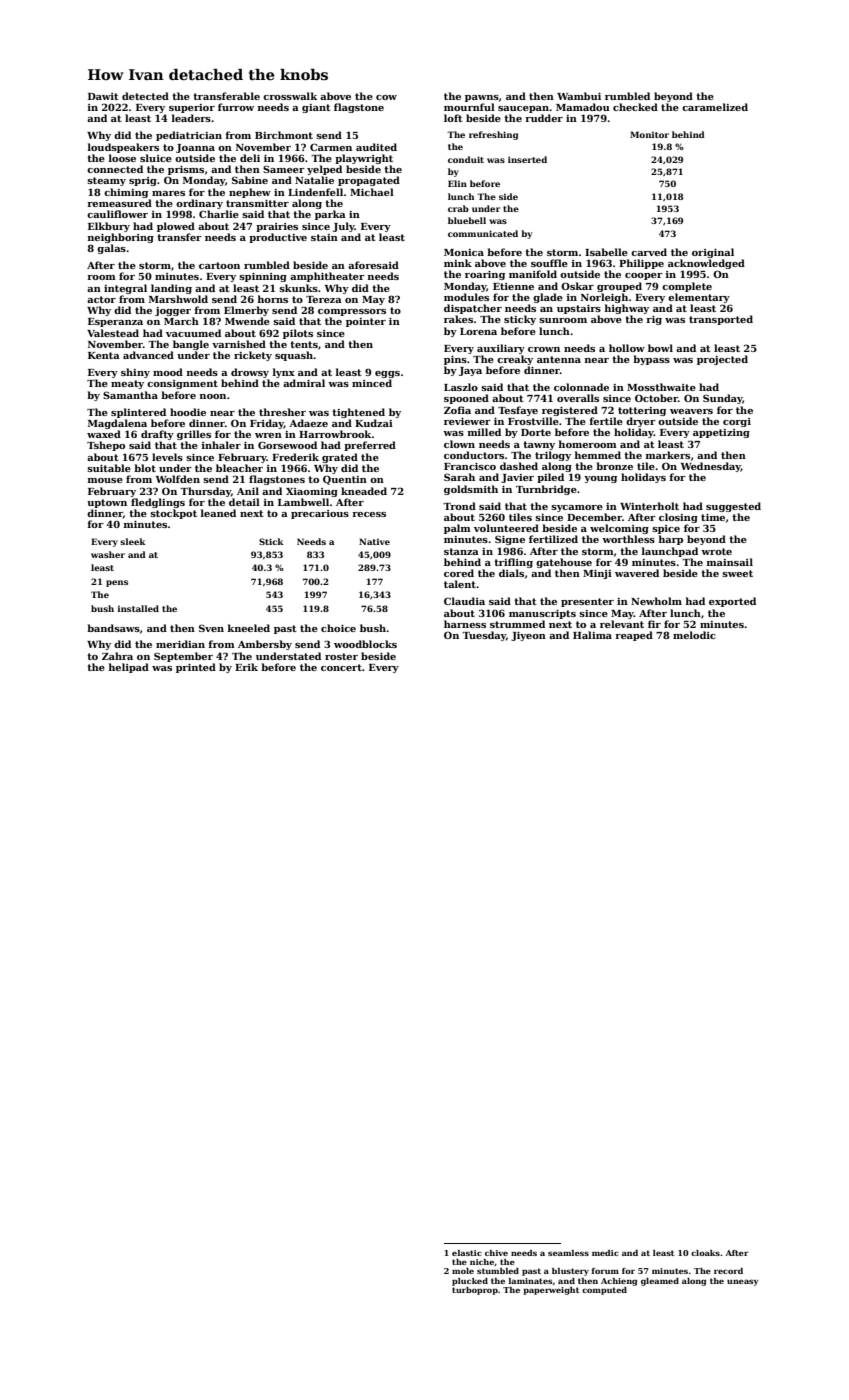  Describe the element at coordinates (691, 411) in the screenshot. I see `weavers` at that location.
